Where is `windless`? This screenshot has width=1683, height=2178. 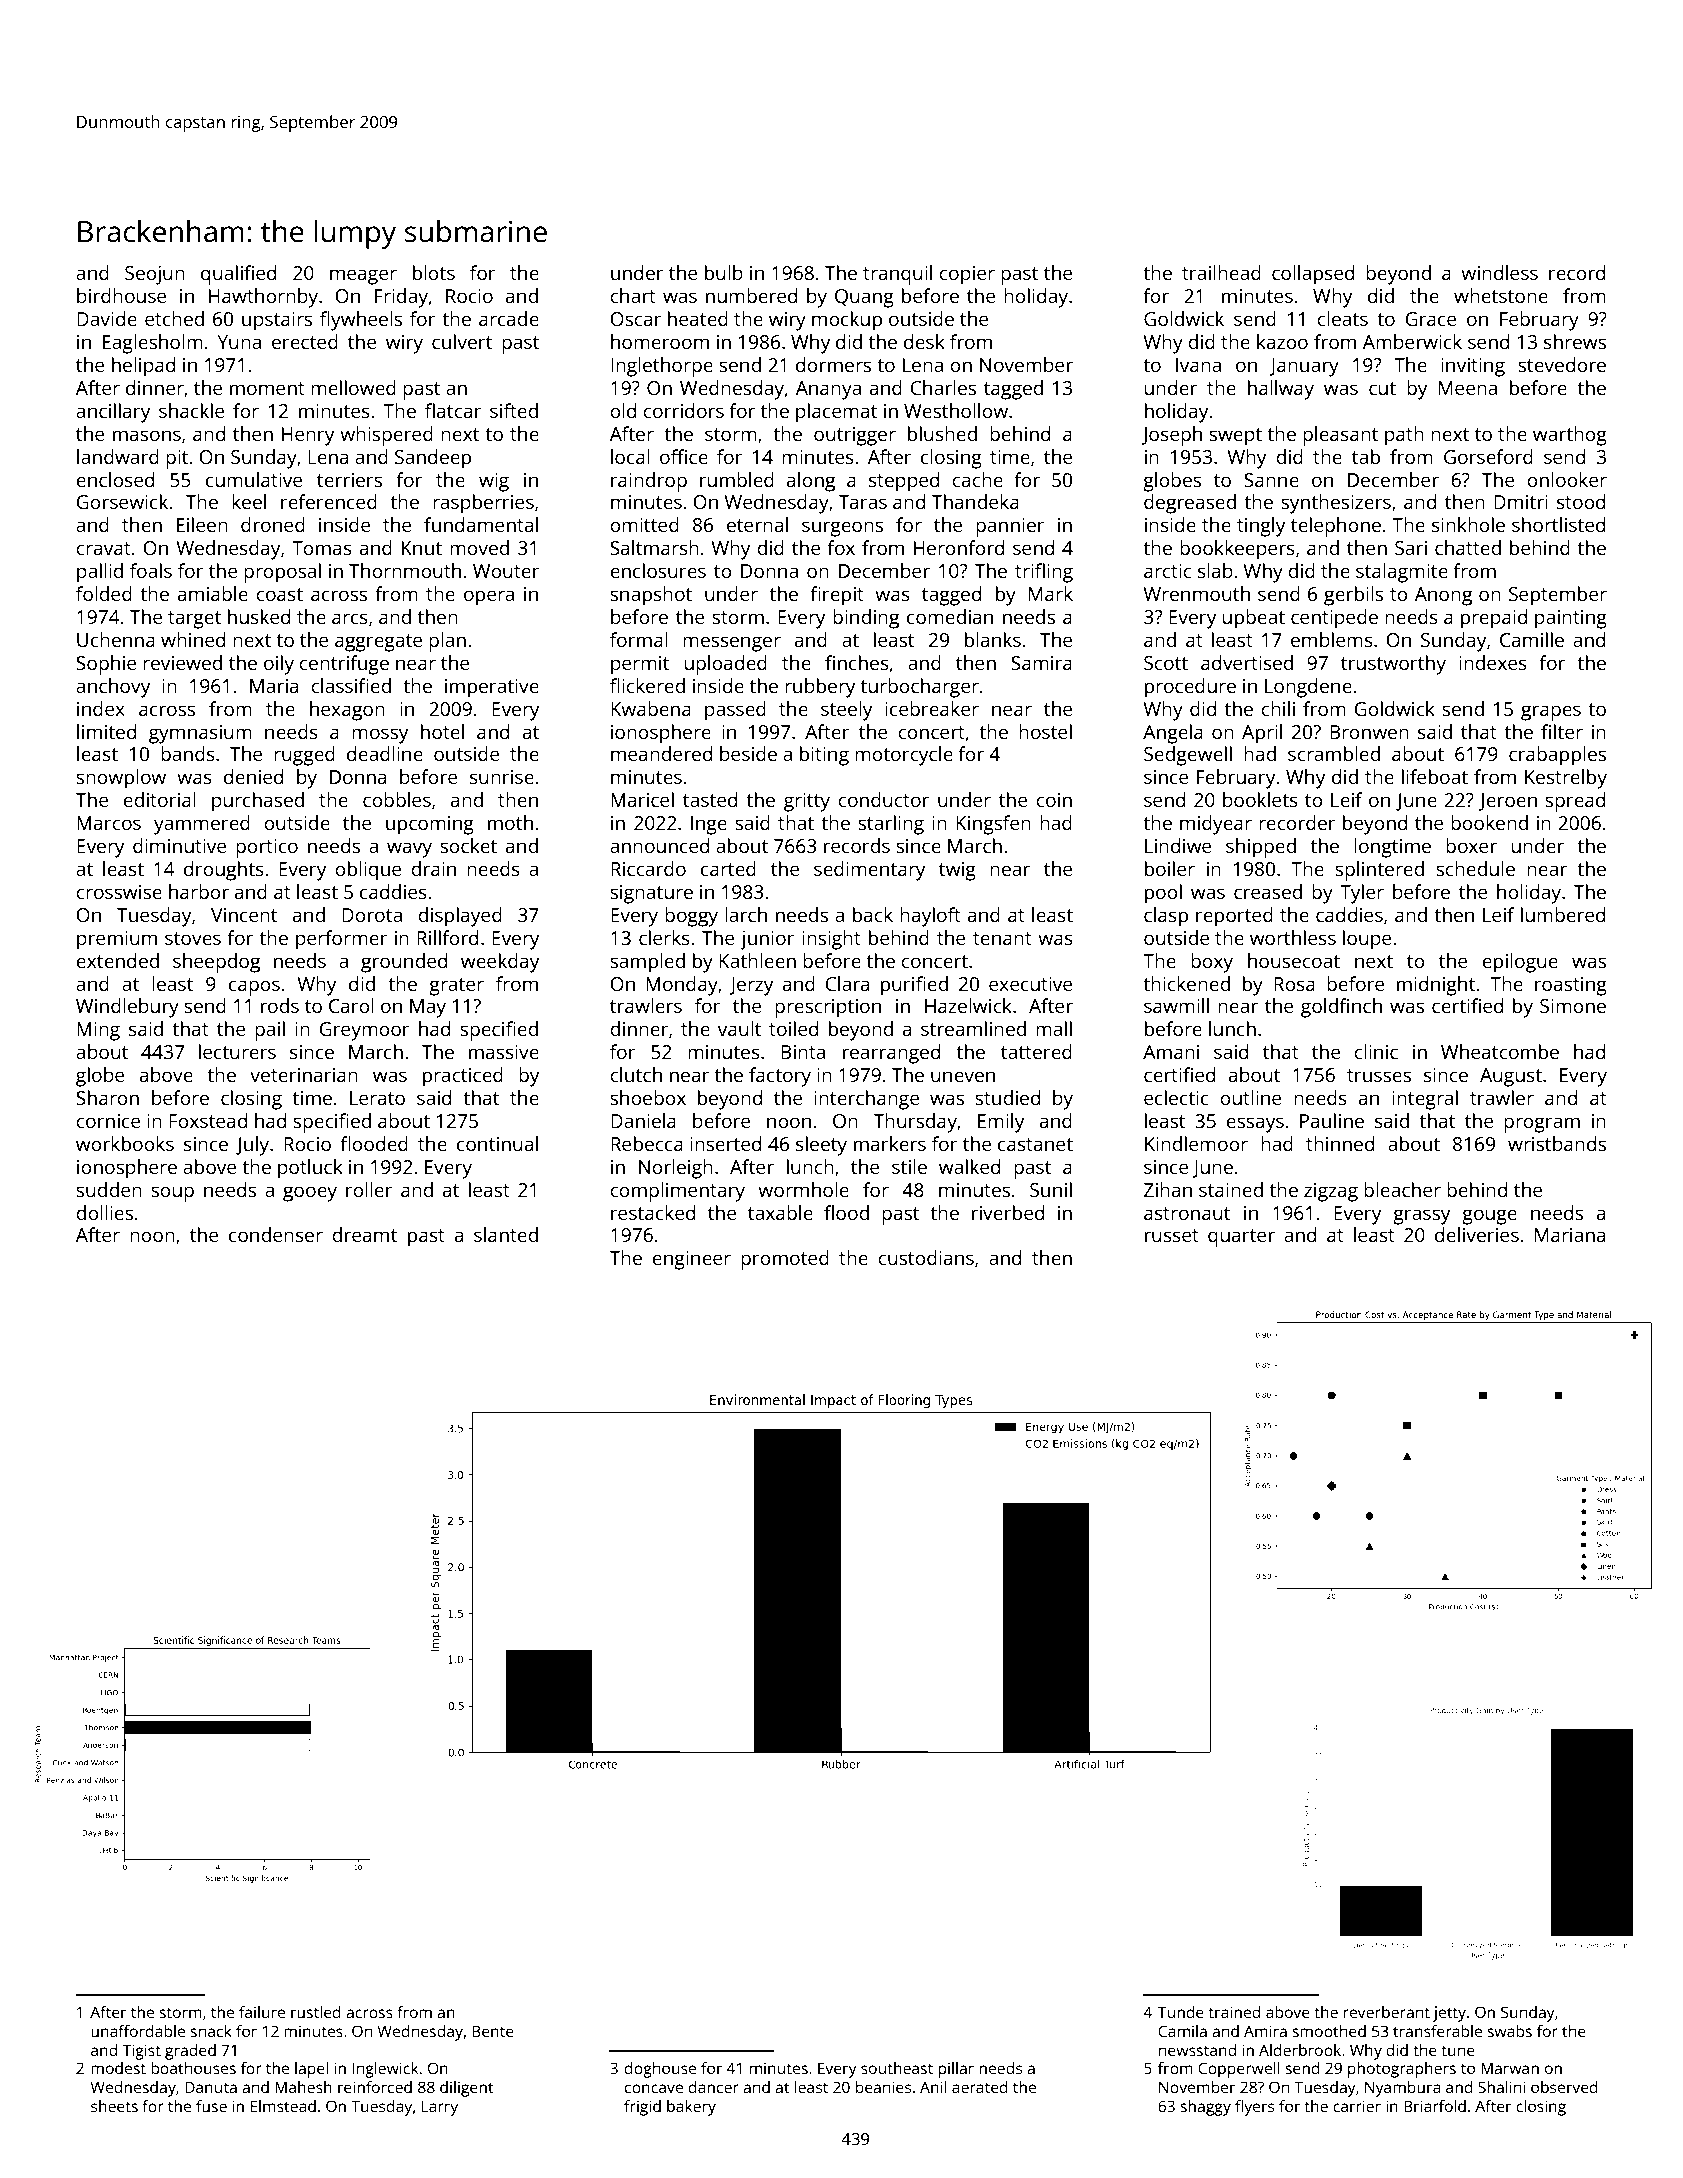
windless is located at coordinates (1499, 272).
